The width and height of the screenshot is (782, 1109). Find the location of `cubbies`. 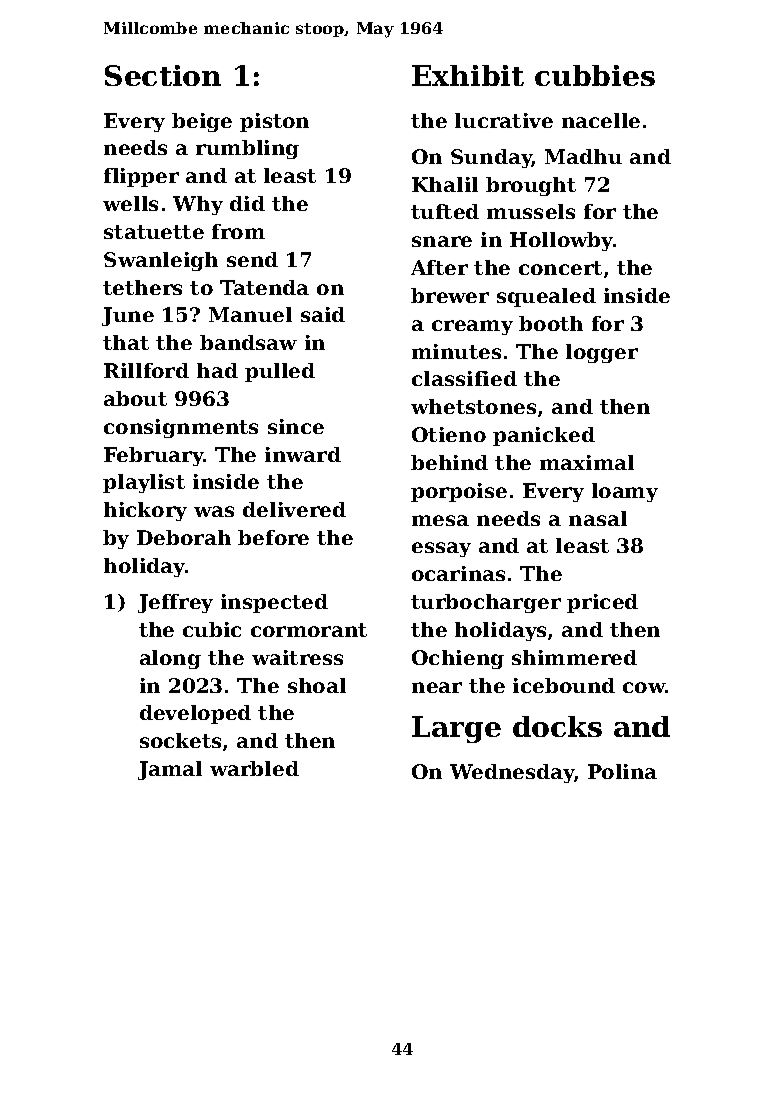

cubbies is located at coordinates (595, 75).
